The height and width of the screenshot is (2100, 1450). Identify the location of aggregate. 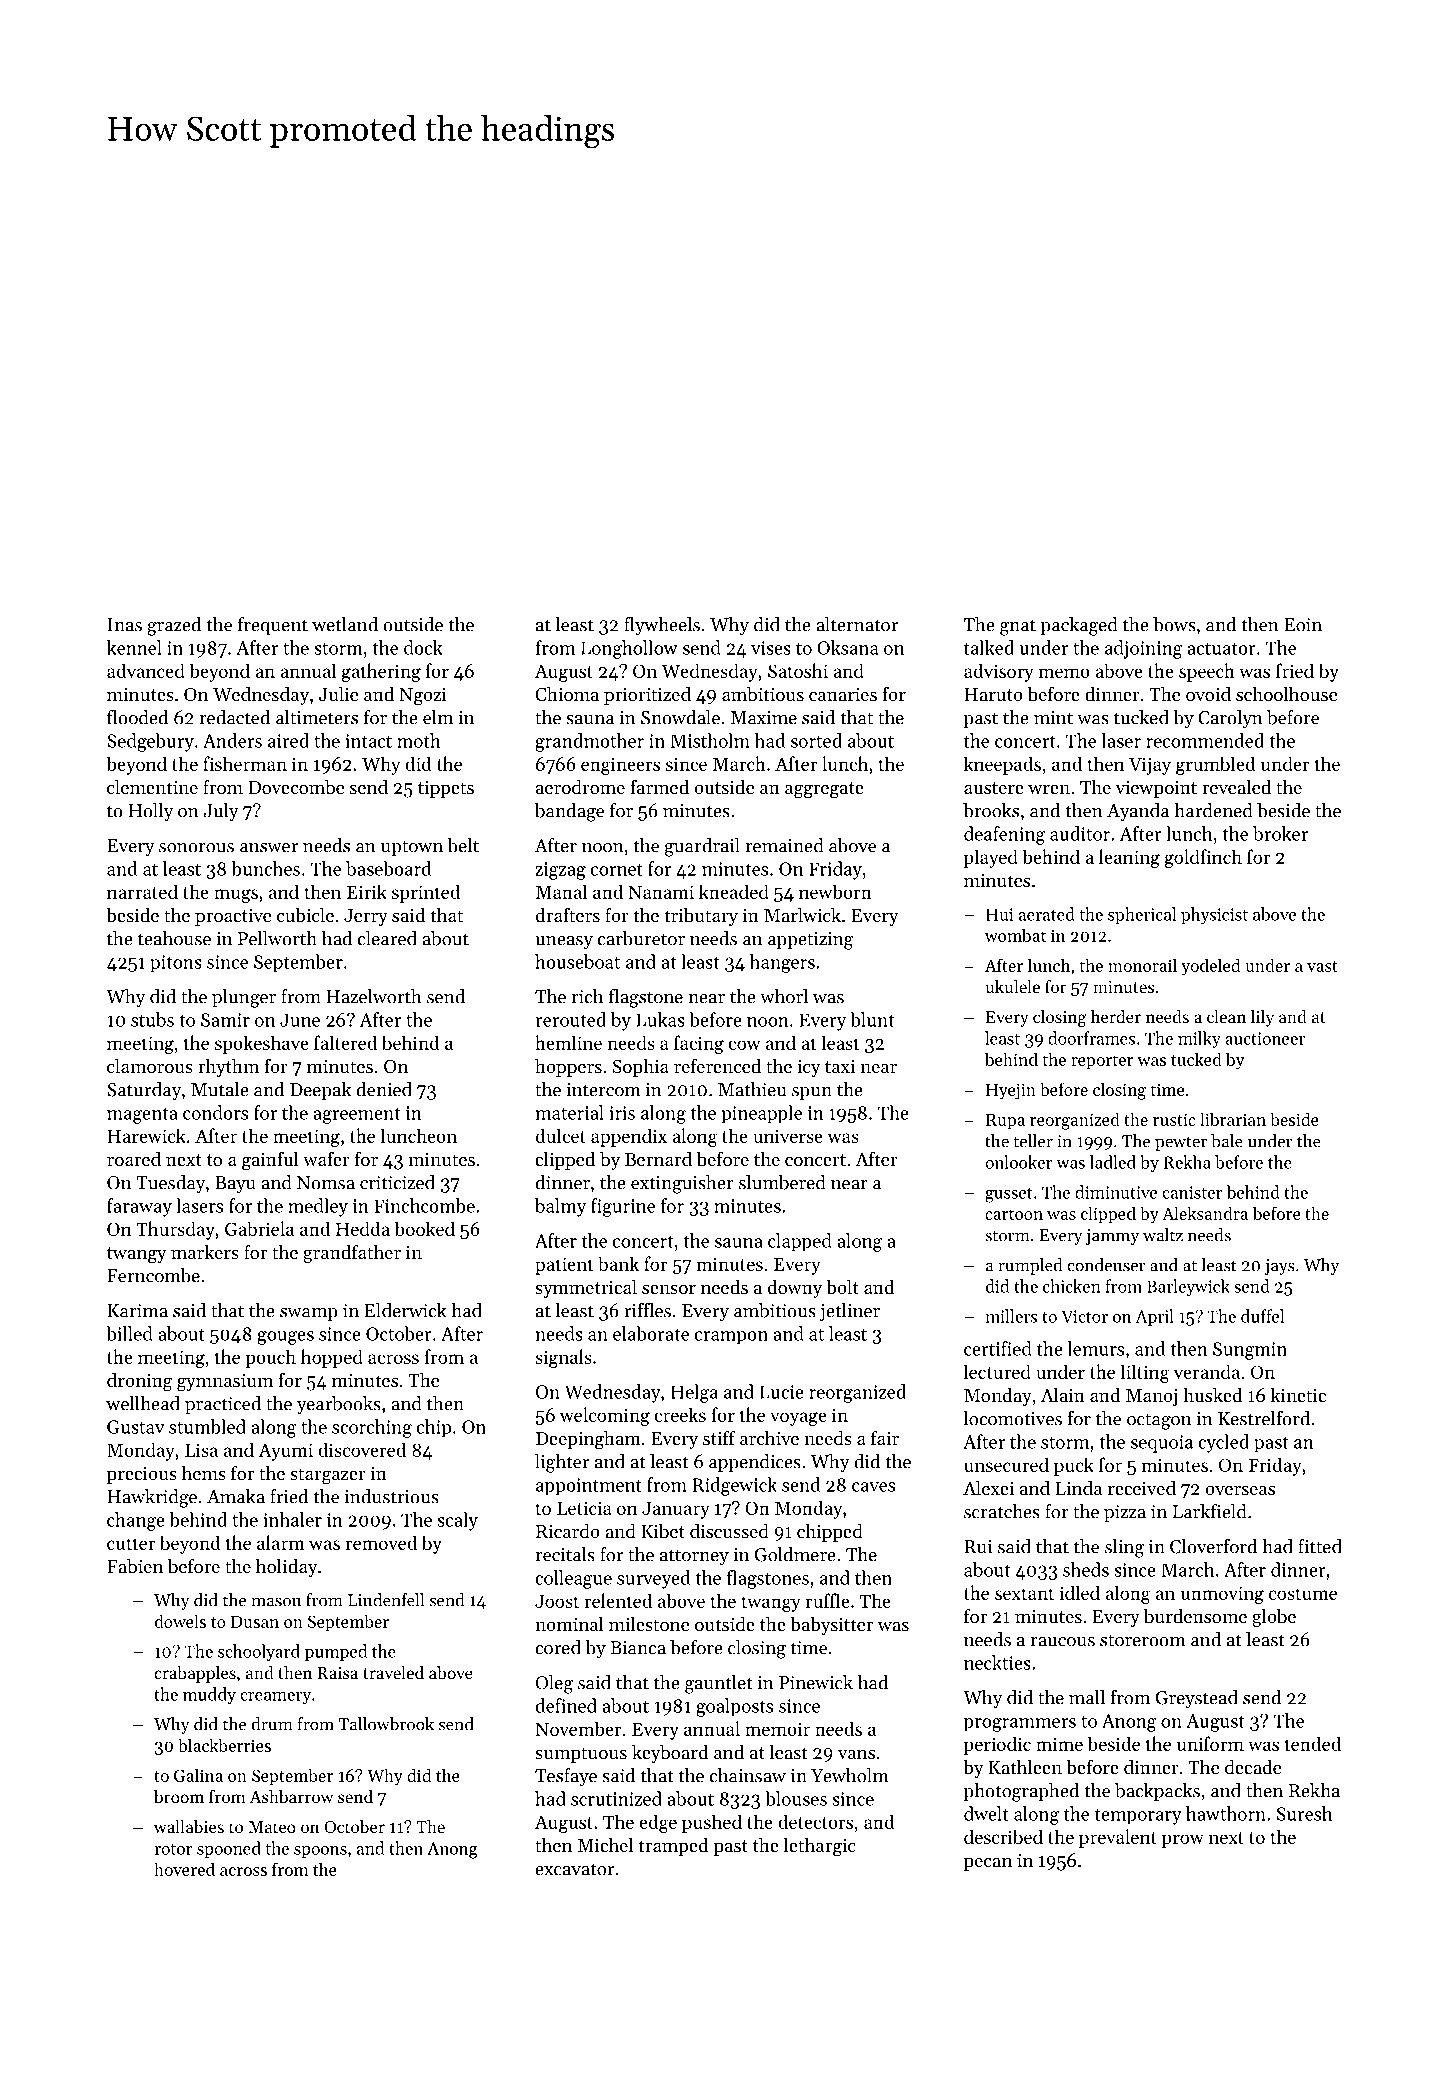
(824, 790).
